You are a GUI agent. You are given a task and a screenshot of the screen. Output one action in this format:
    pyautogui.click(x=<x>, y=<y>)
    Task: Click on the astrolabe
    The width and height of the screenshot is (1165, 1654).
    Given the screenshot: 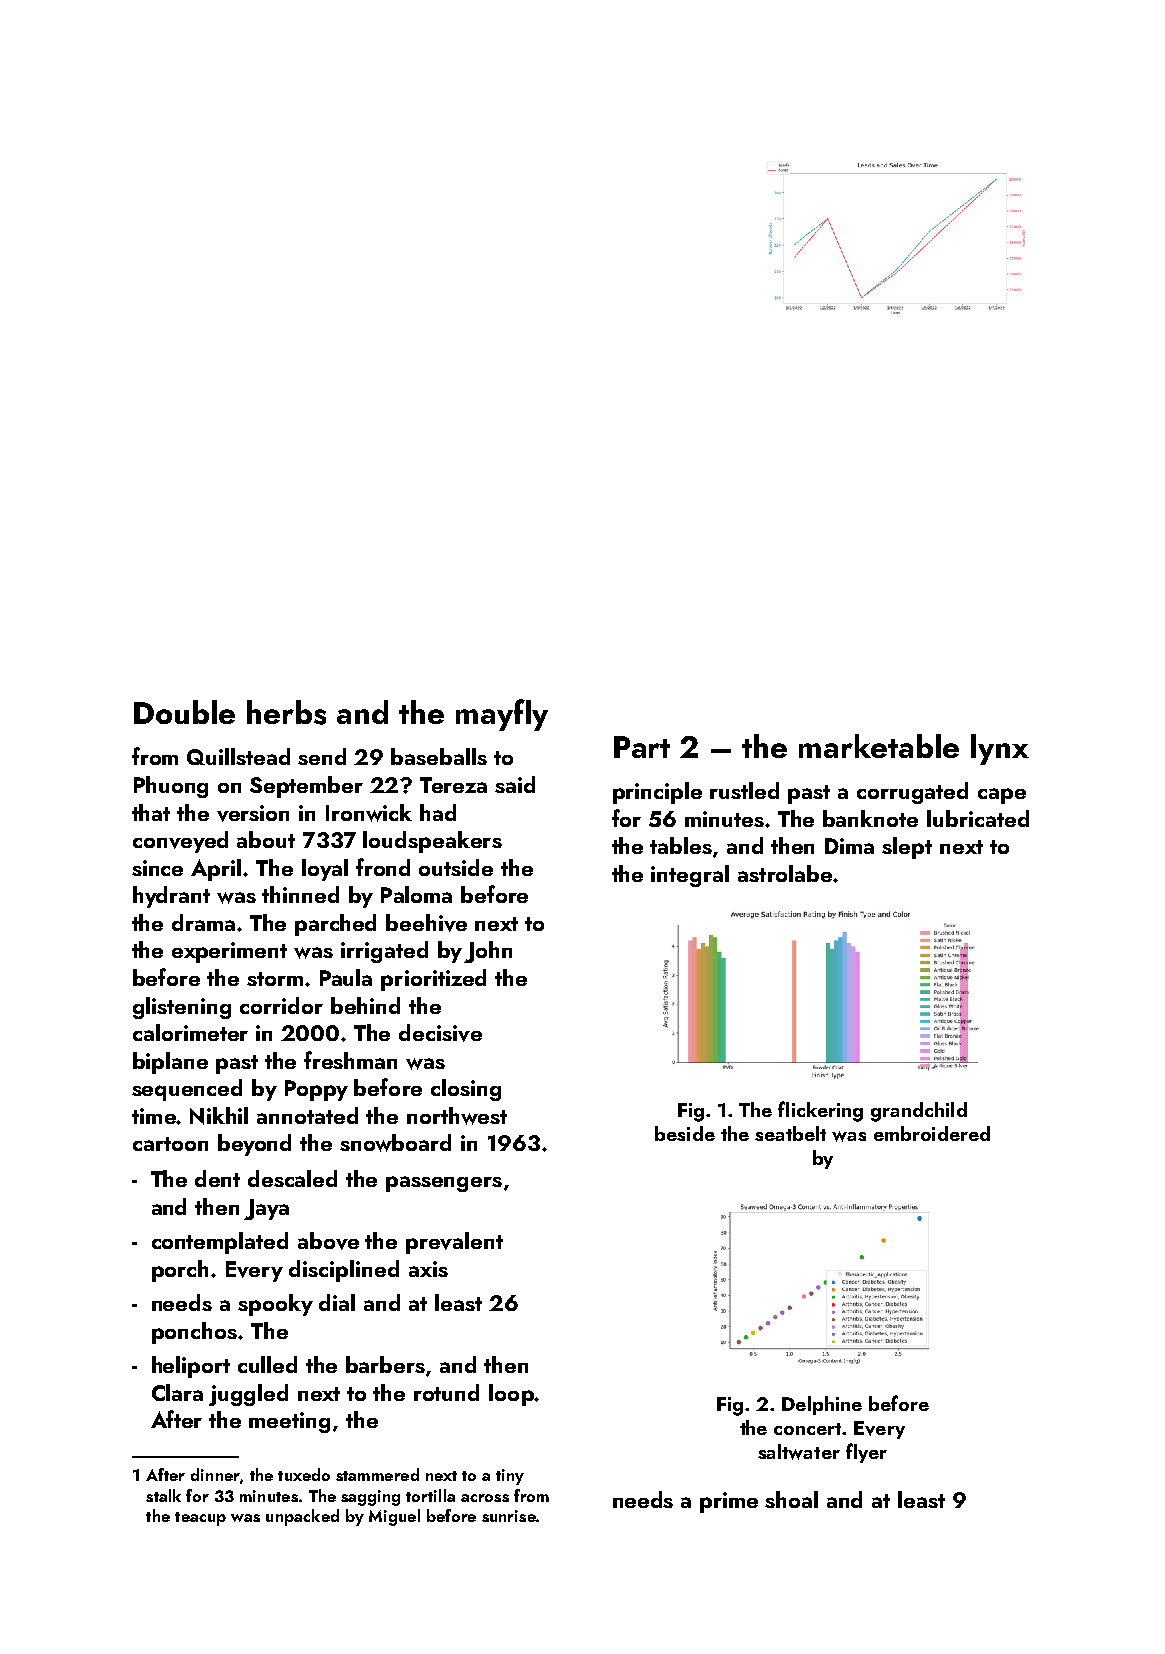 What is the action you would take?
    pyautogui.click(x=785, y=873)
